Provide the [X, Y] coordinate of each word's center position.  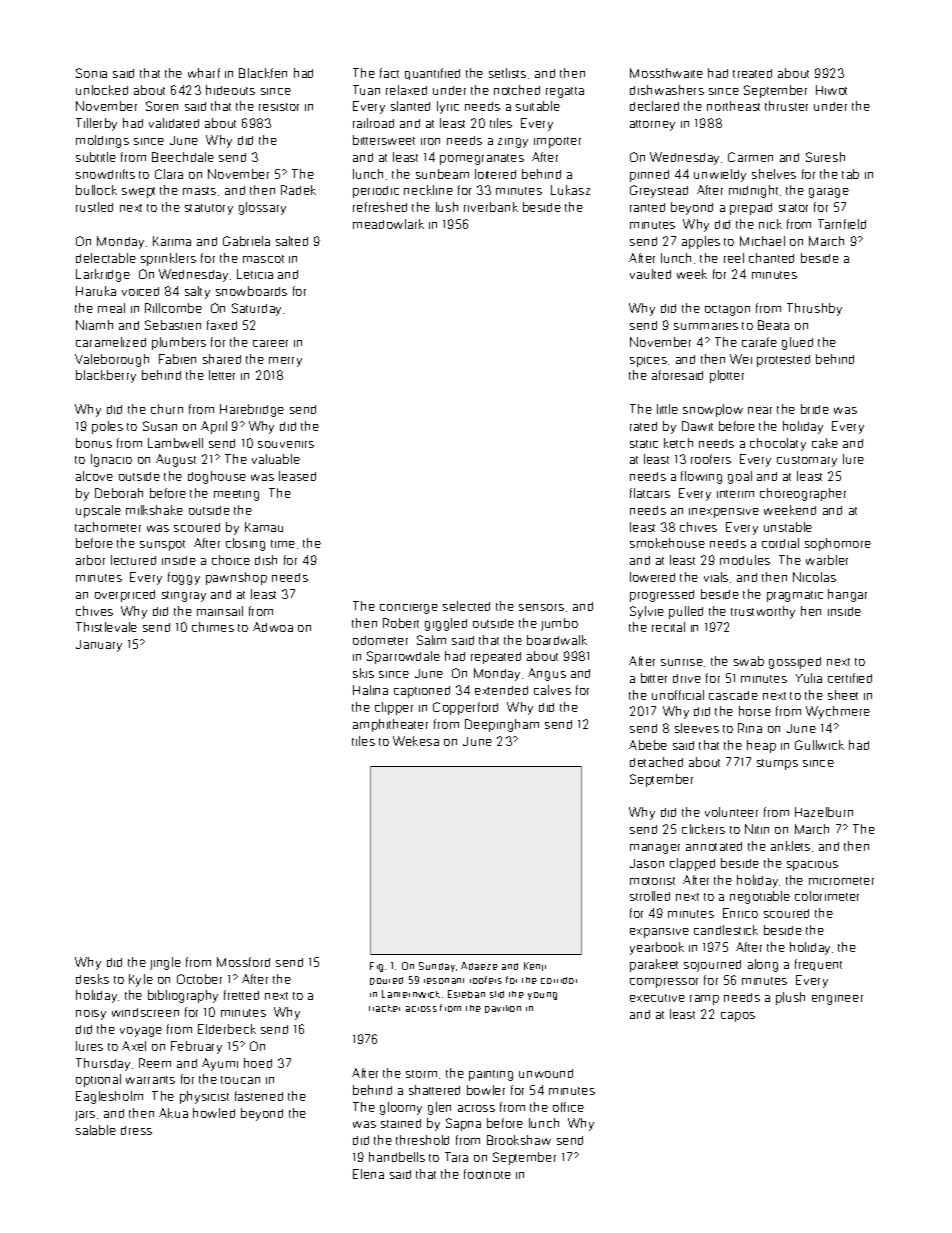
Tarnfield [842, 224]
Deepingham [502, 725]
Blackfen [263, 73]
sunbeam [442, 174]
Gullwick [819, 745]
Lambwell [175, 443]
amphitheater [390, 725]
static [644, 444]
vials [716, 577]
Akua [173, 1113]
